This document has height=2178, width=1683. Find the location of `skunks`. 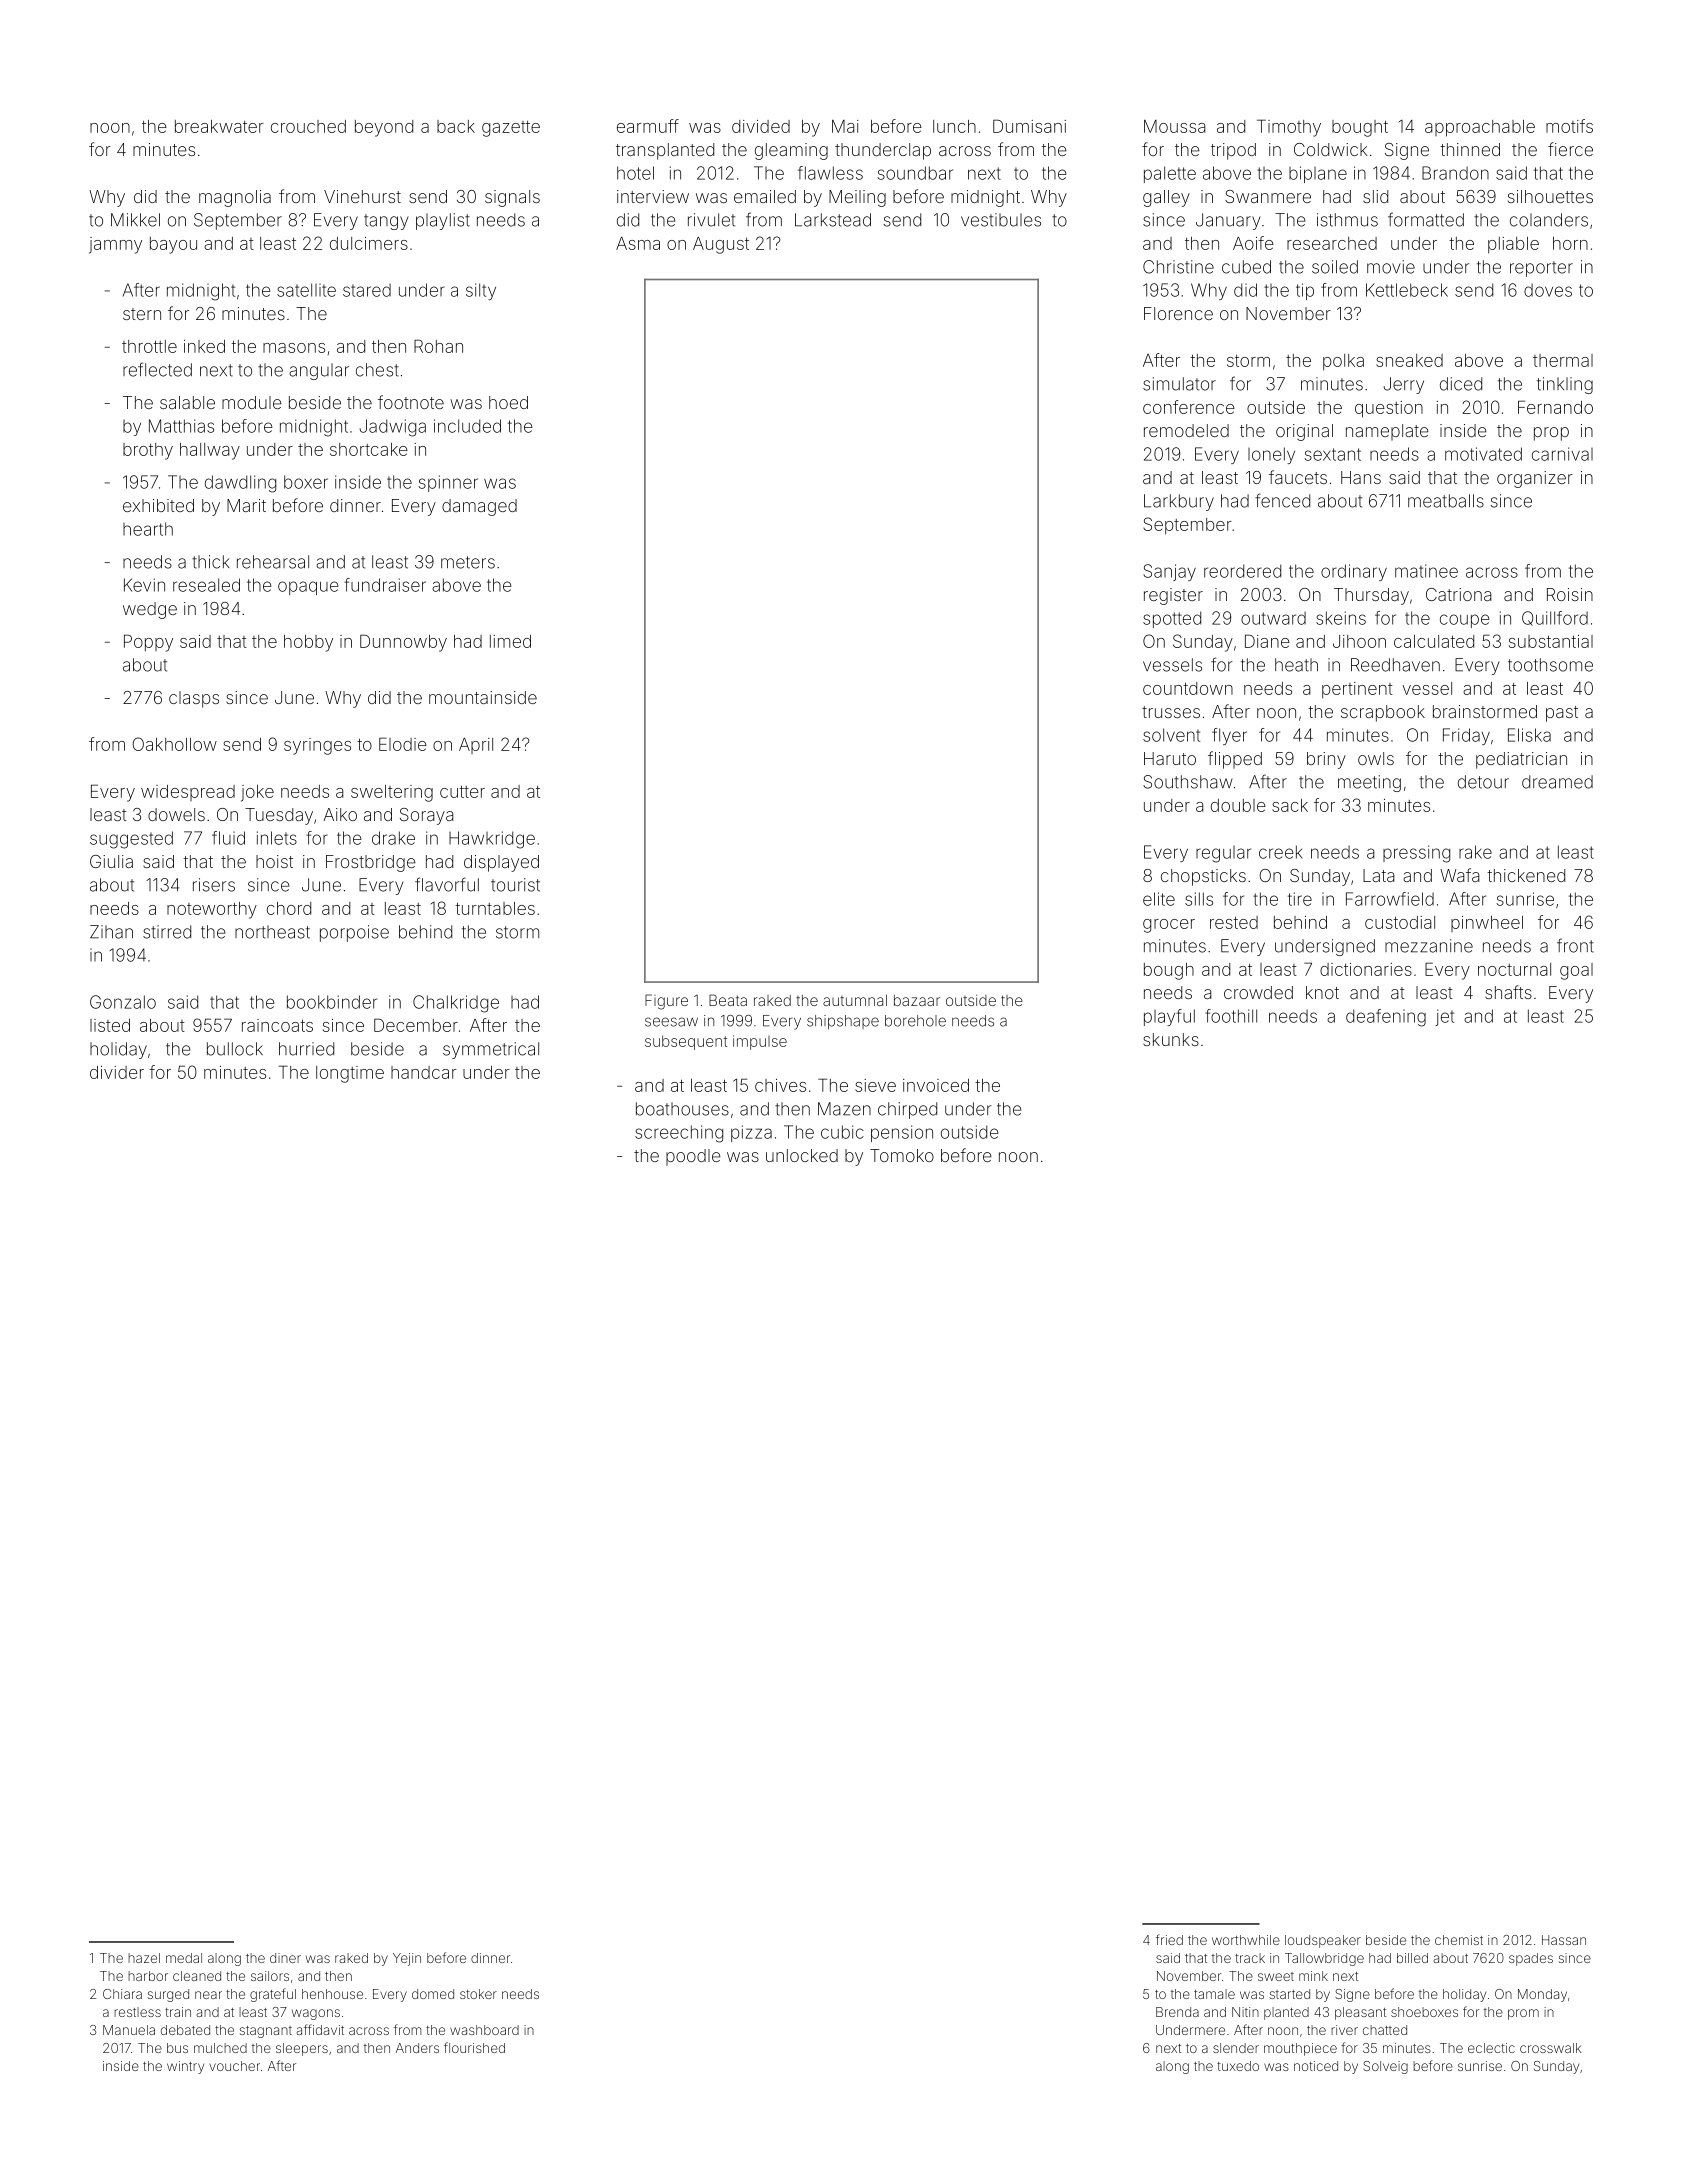

skunks is located at coordinates (1171, 1039).
